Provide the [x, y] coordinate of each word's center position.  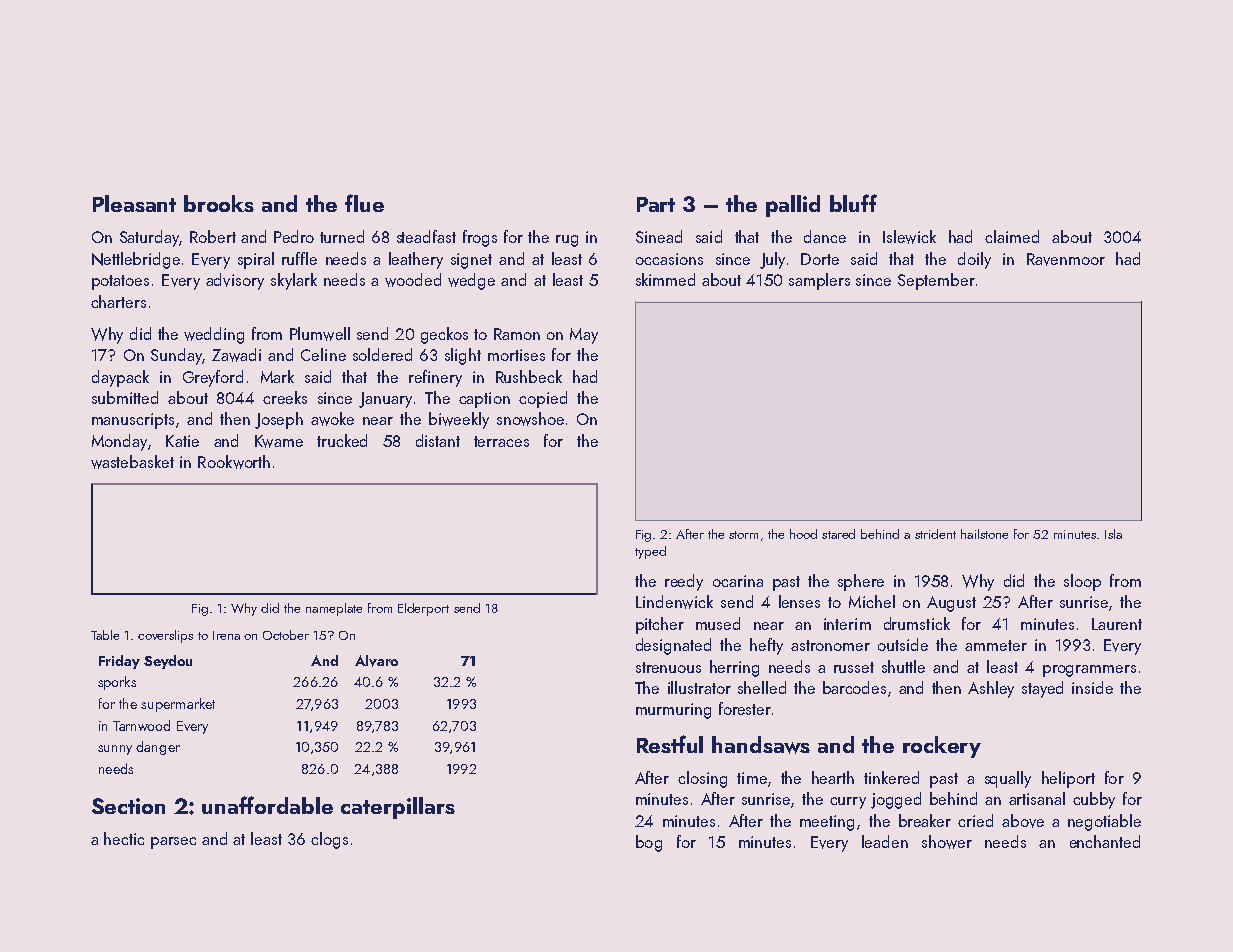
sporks [117, 683]
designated [673, 646]
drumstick [917, 623]
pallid [793, 206]
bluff [853, 203]
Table [105, 635]
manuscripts [133, 421]
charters [118, 301]
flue [364, 203]
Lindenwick [674, 602]
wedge [471, 281]
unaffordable [267, 805]
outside [903, 644]
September [936, 281]
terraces [501, 441]
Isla [1113, 534]
